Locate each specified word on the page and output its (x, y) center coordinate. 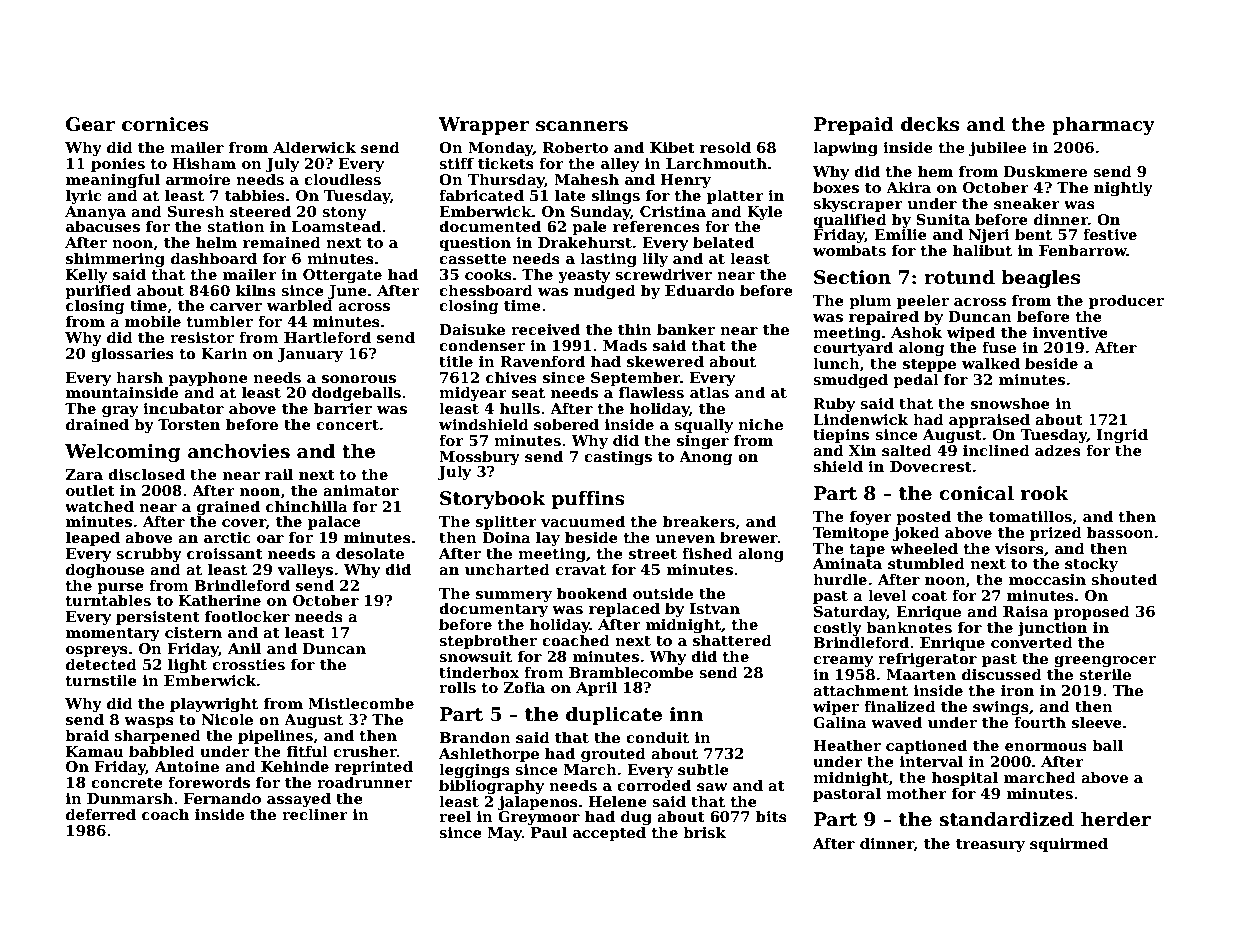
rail (279, 474)
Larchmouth (716, 163)
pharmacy (1103, 125)
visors (1019, 548)
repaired (884, 317)
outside (663, 593)
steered (260, 211)
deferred (101, 814)
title (456, 361)
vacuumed (583, 521)
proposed (1092, 612)
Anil (244, 648)
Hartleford (327, 337)
